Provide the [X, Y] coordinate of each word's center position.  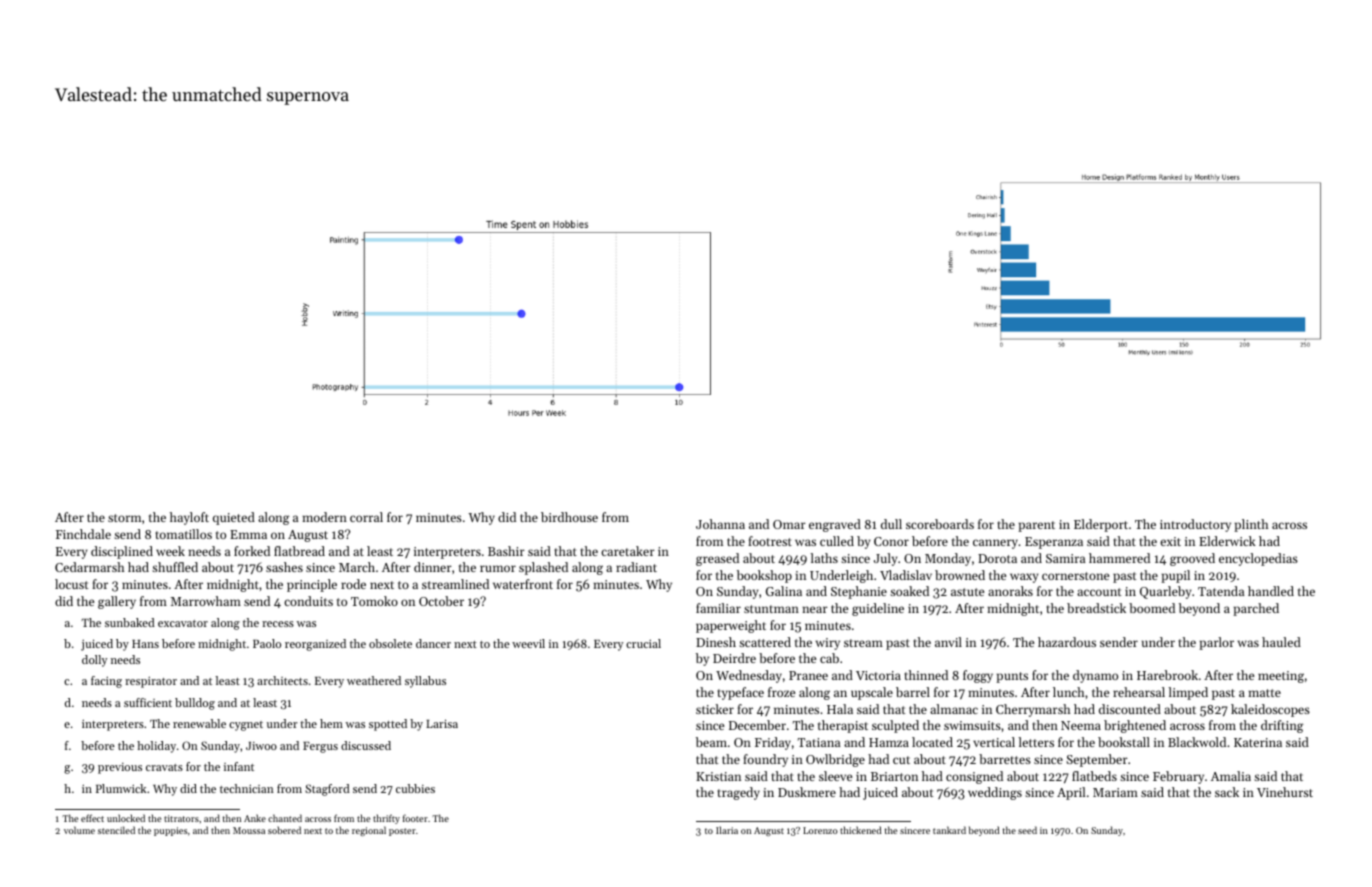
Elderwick [1227, 541]
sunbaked [130, 622]
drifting [1282, 726]
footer [415, 818]
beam [711, 742]
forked [252, 551]
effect [92, 818]
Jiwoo [261, 746]
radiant [636, 567]
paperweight [731, 626]
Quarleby [1166, 592]
